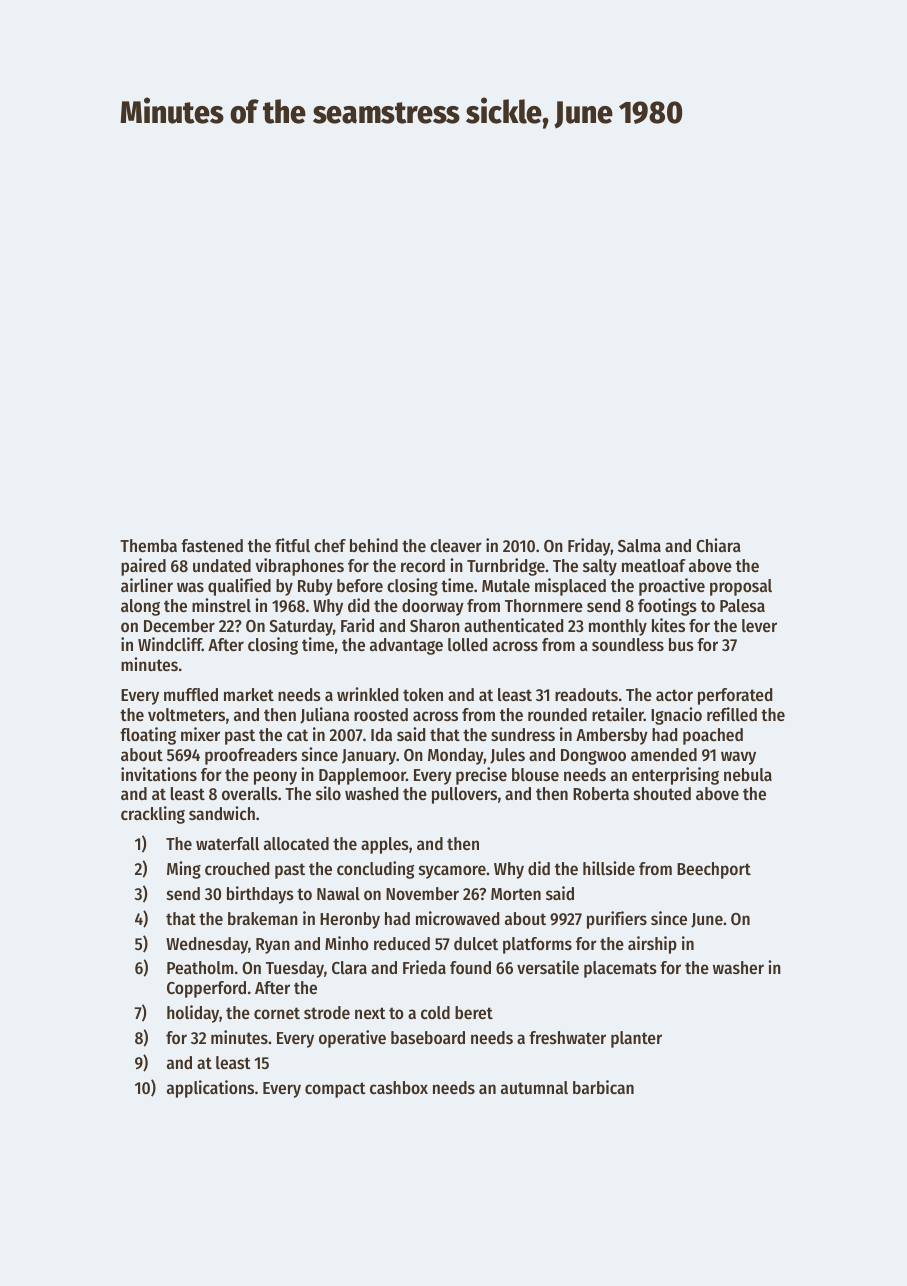 The image size is (907, 1286). What do you see at coordinates (367, 694) in the document?
I see `wrinkled` at bounding box center [367, 694].
